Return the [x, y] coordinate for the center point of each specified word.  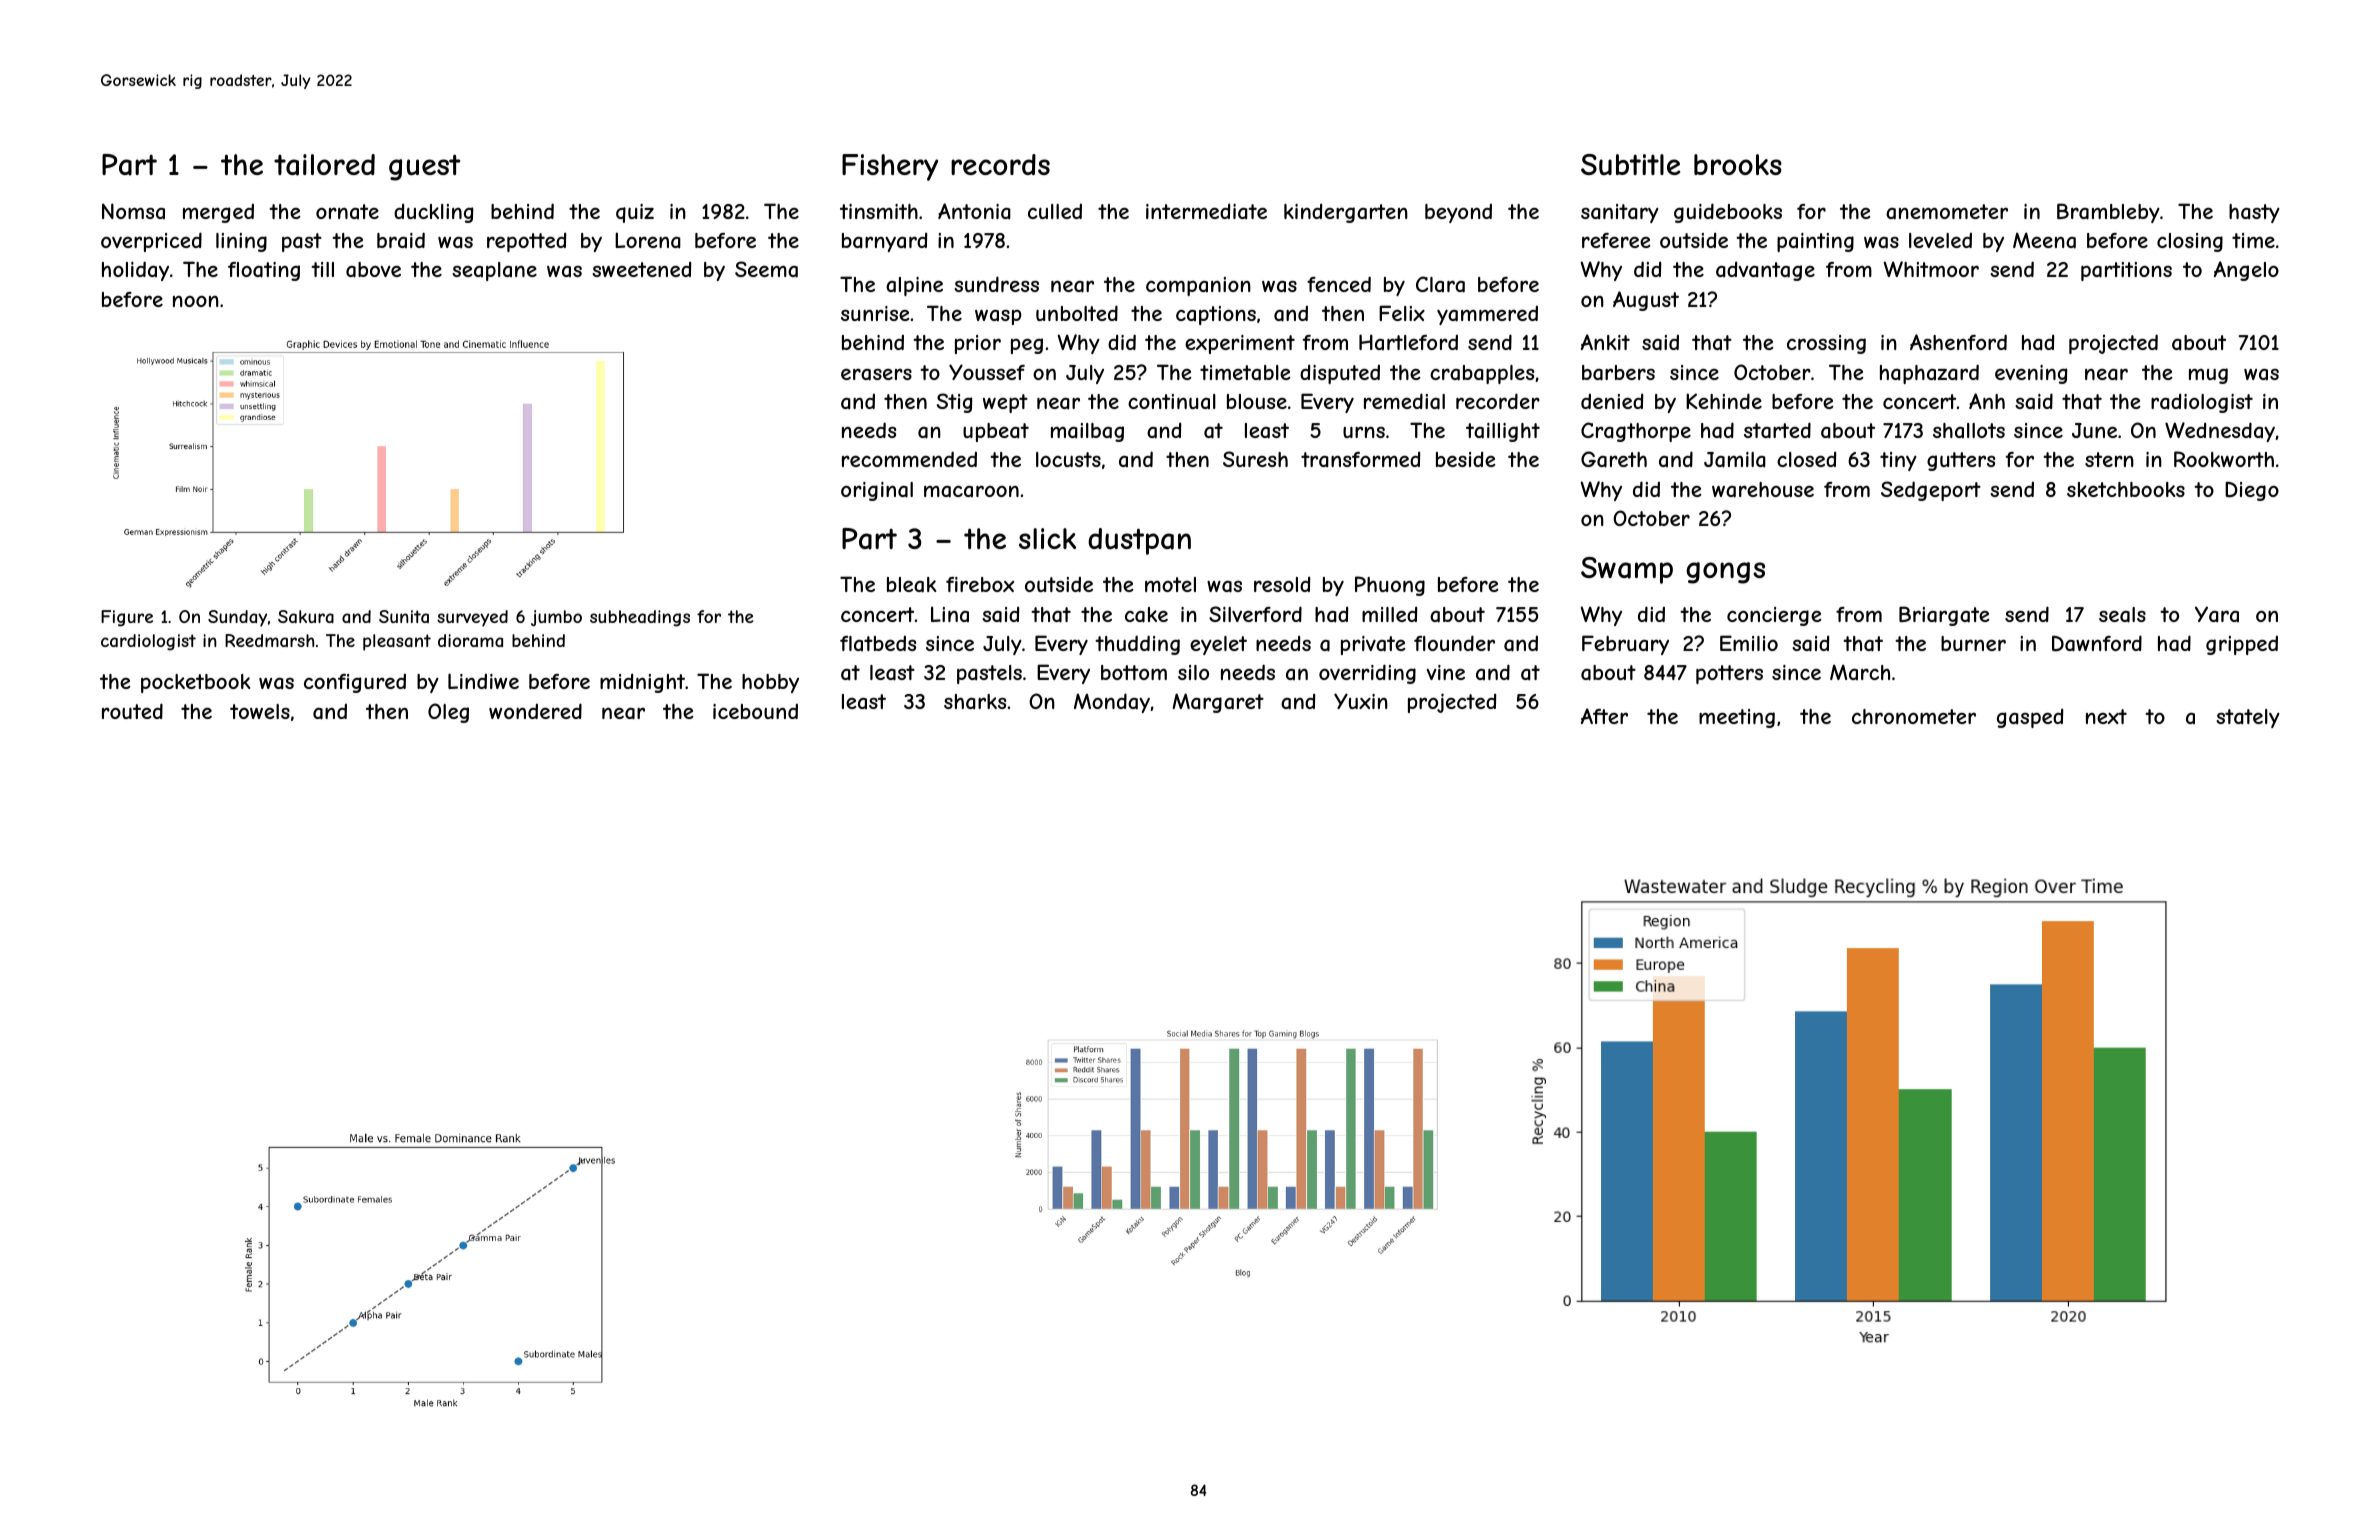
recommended [909, 459]
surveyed [472, 618]
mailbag [1087, 432]
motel [1170, 584]
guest [424, 167]
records [1000, 164]
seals [2122, 615]
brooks [1738, 164]
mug [2208, 376]
